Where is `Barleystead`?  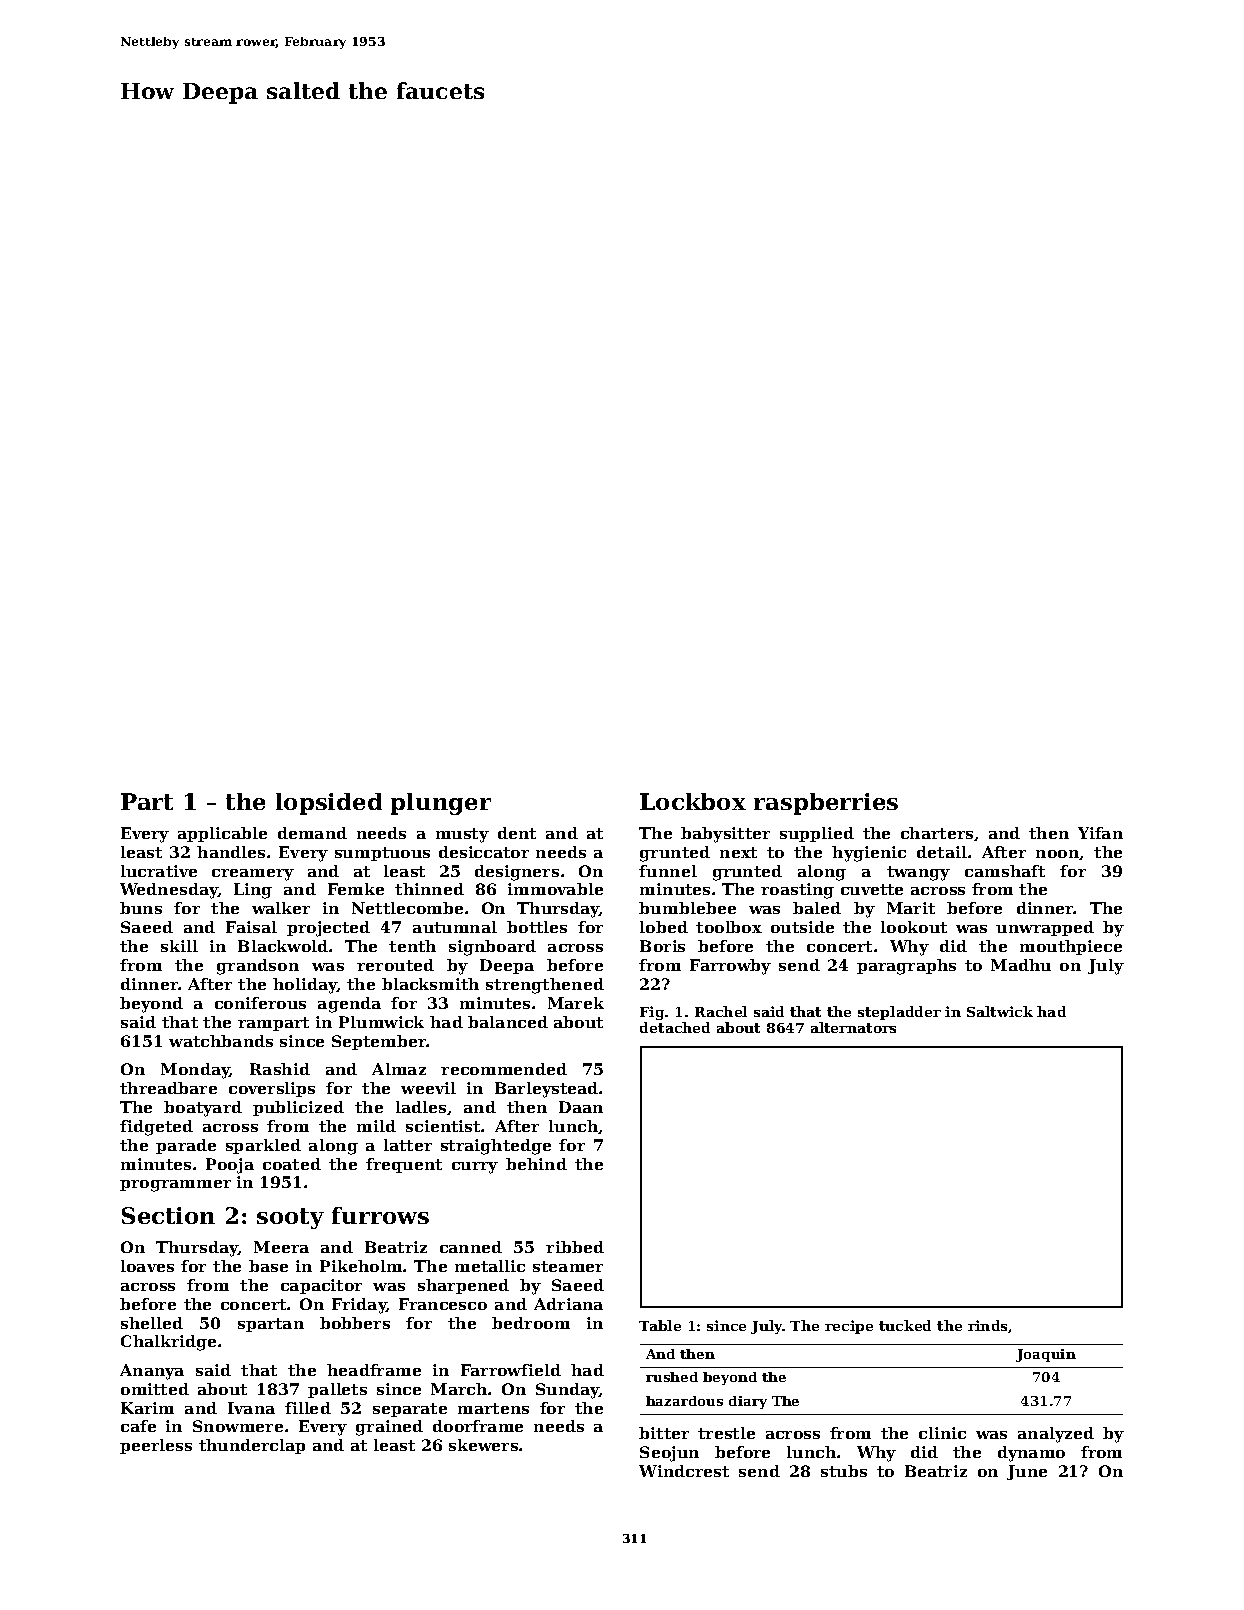
Barleystead is located at coordinates (546, 1090).
